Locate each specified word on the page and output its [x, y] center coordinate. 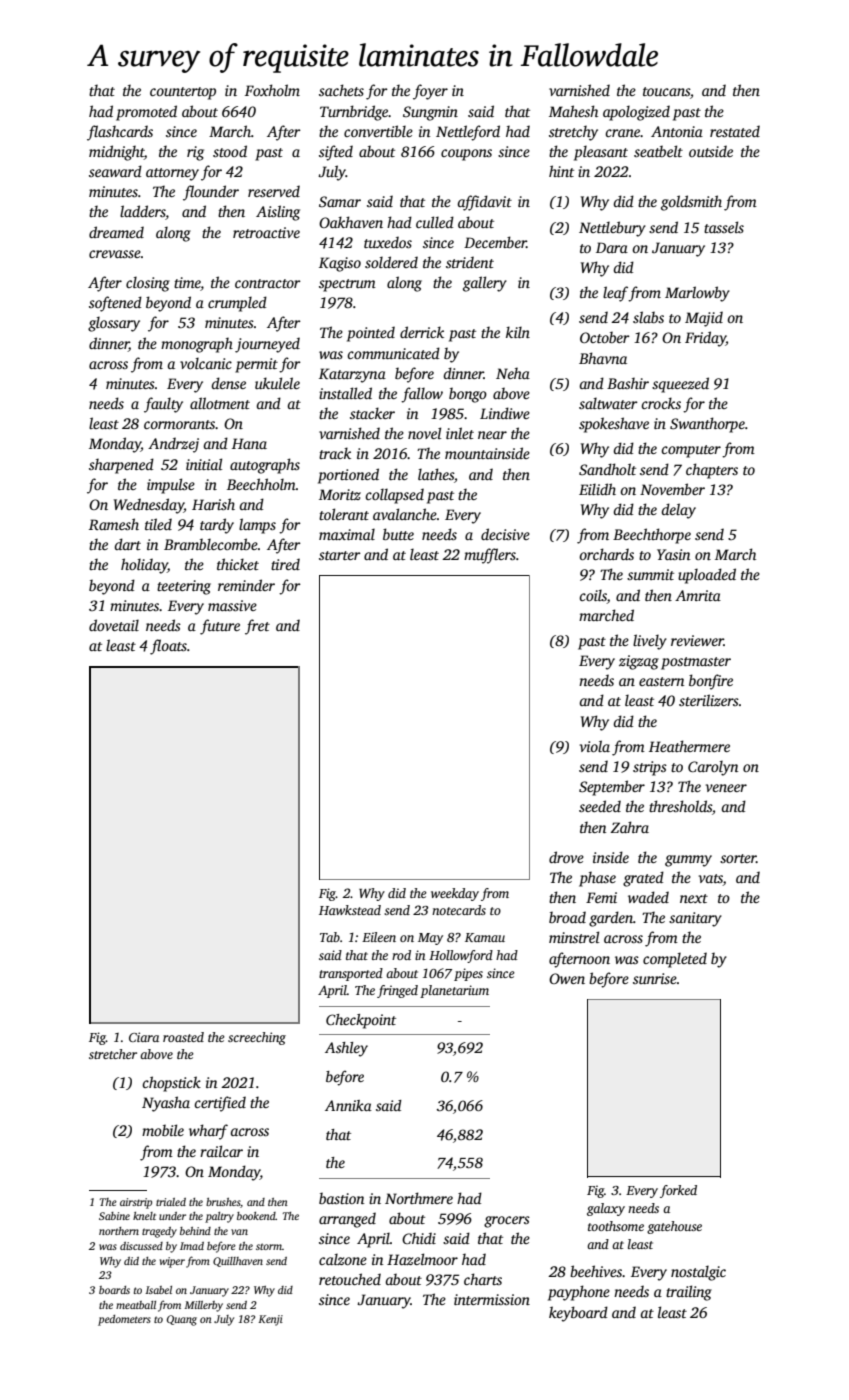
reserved [274, 191]
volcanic [206, 363]
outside [711, 151]
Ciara [144, 1037]
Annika [348, 1105]
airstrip [136, 1203]
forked [678, 1191]
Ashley [346, 1049]
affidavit [484, 203]
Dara [612, 247]
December [495, 242]
